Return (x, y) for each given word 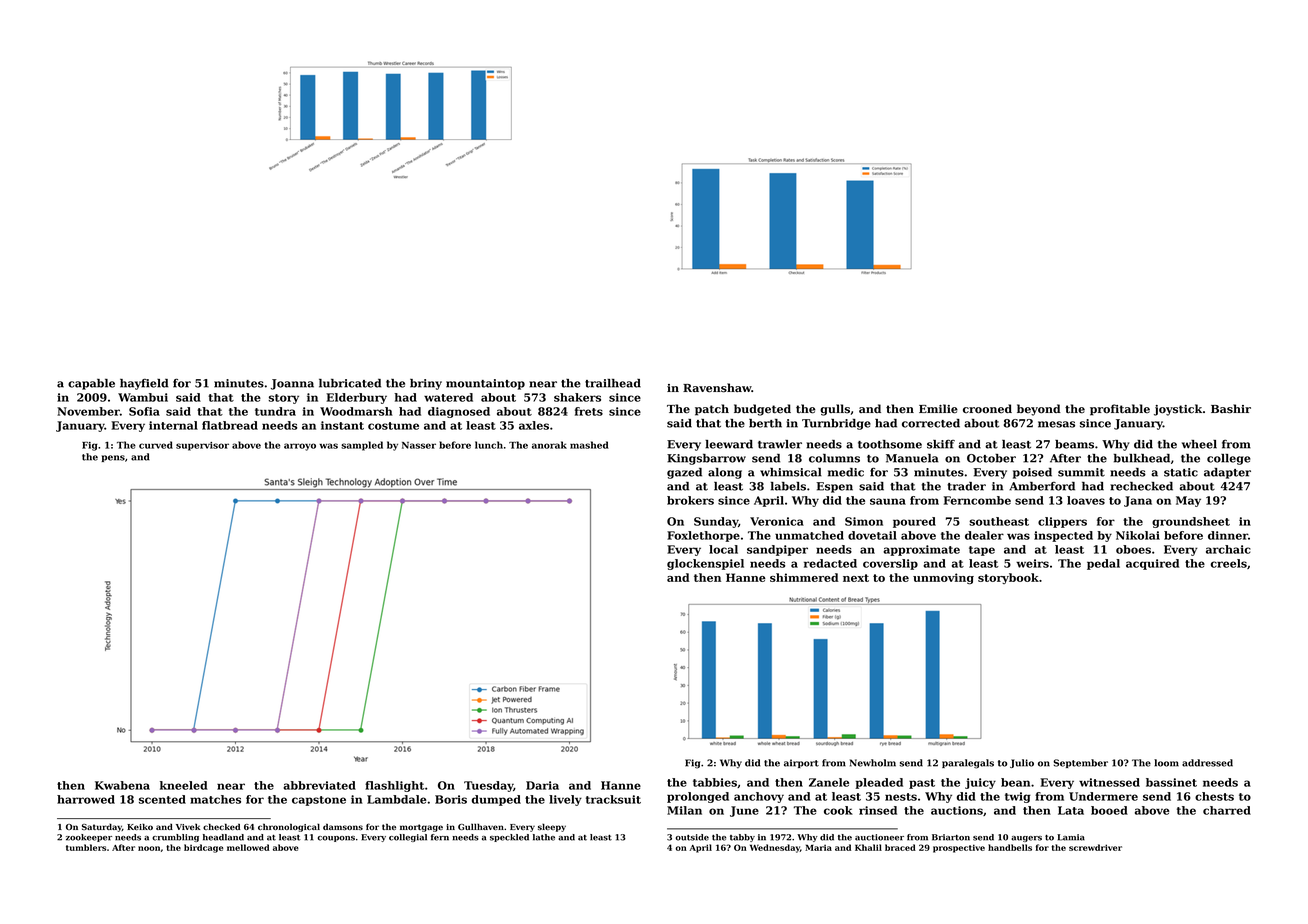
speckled (509, 838)
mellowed (248, 847)
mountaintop (485, 384)
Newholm (873, 763)
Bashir (1231, 409)
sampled (362, 446)
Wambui (143, 397)
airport (801, 763)
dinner (1228, 535)
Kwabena (122, 785)
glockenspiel (705, 564)
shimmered (804, 577)
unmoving (943, 579)
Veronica (777, 521)
